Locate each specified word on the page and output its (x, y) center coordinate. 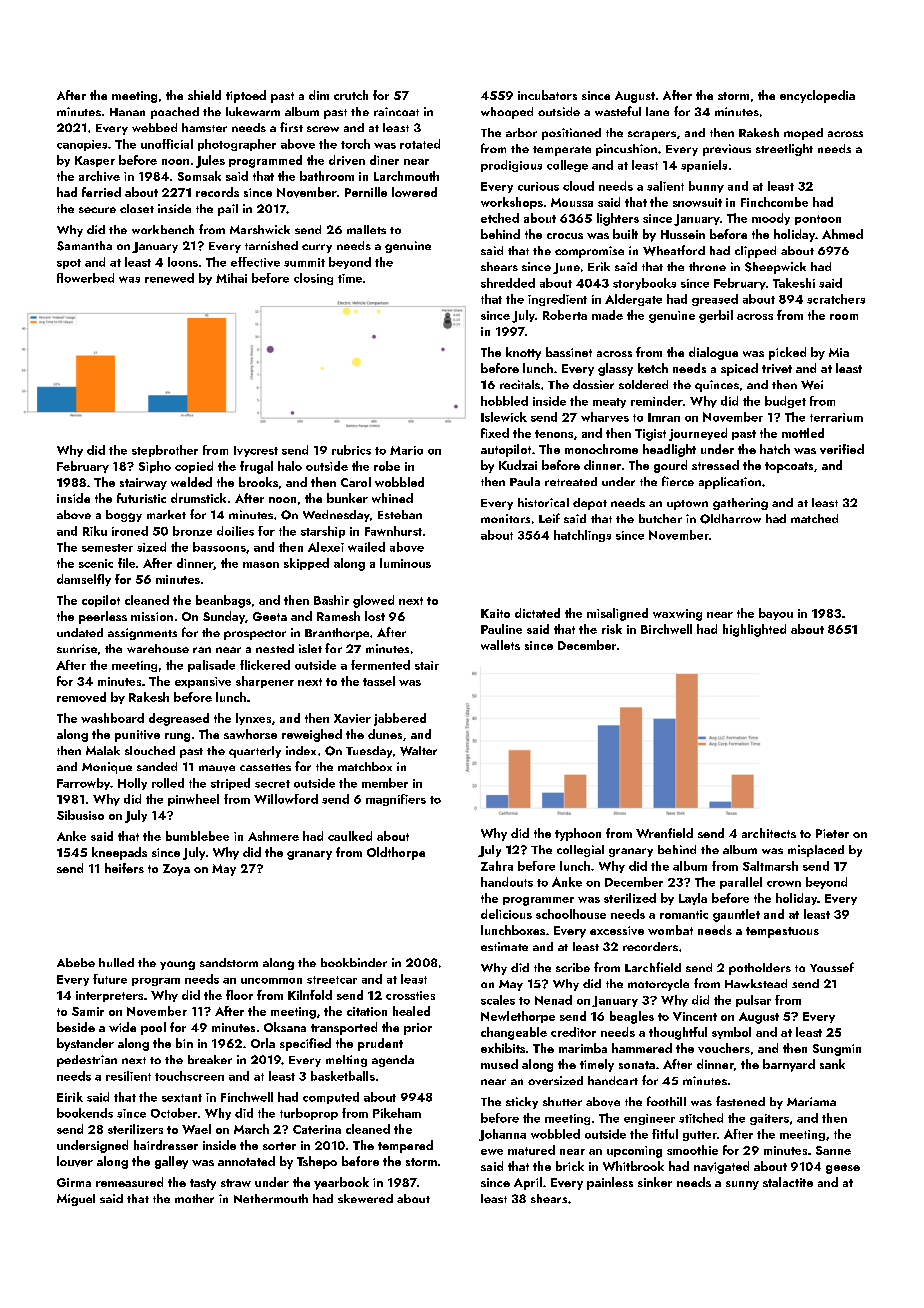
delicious (506, 914)
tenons (554, 434)
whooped (507, 113)
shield (204, 95)
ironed (130, 531)
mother (194, 1198)
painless (610, 1183)
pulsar (753, 1001)
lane (657, 111)
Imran (664, 417)
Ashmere (273, 836)
